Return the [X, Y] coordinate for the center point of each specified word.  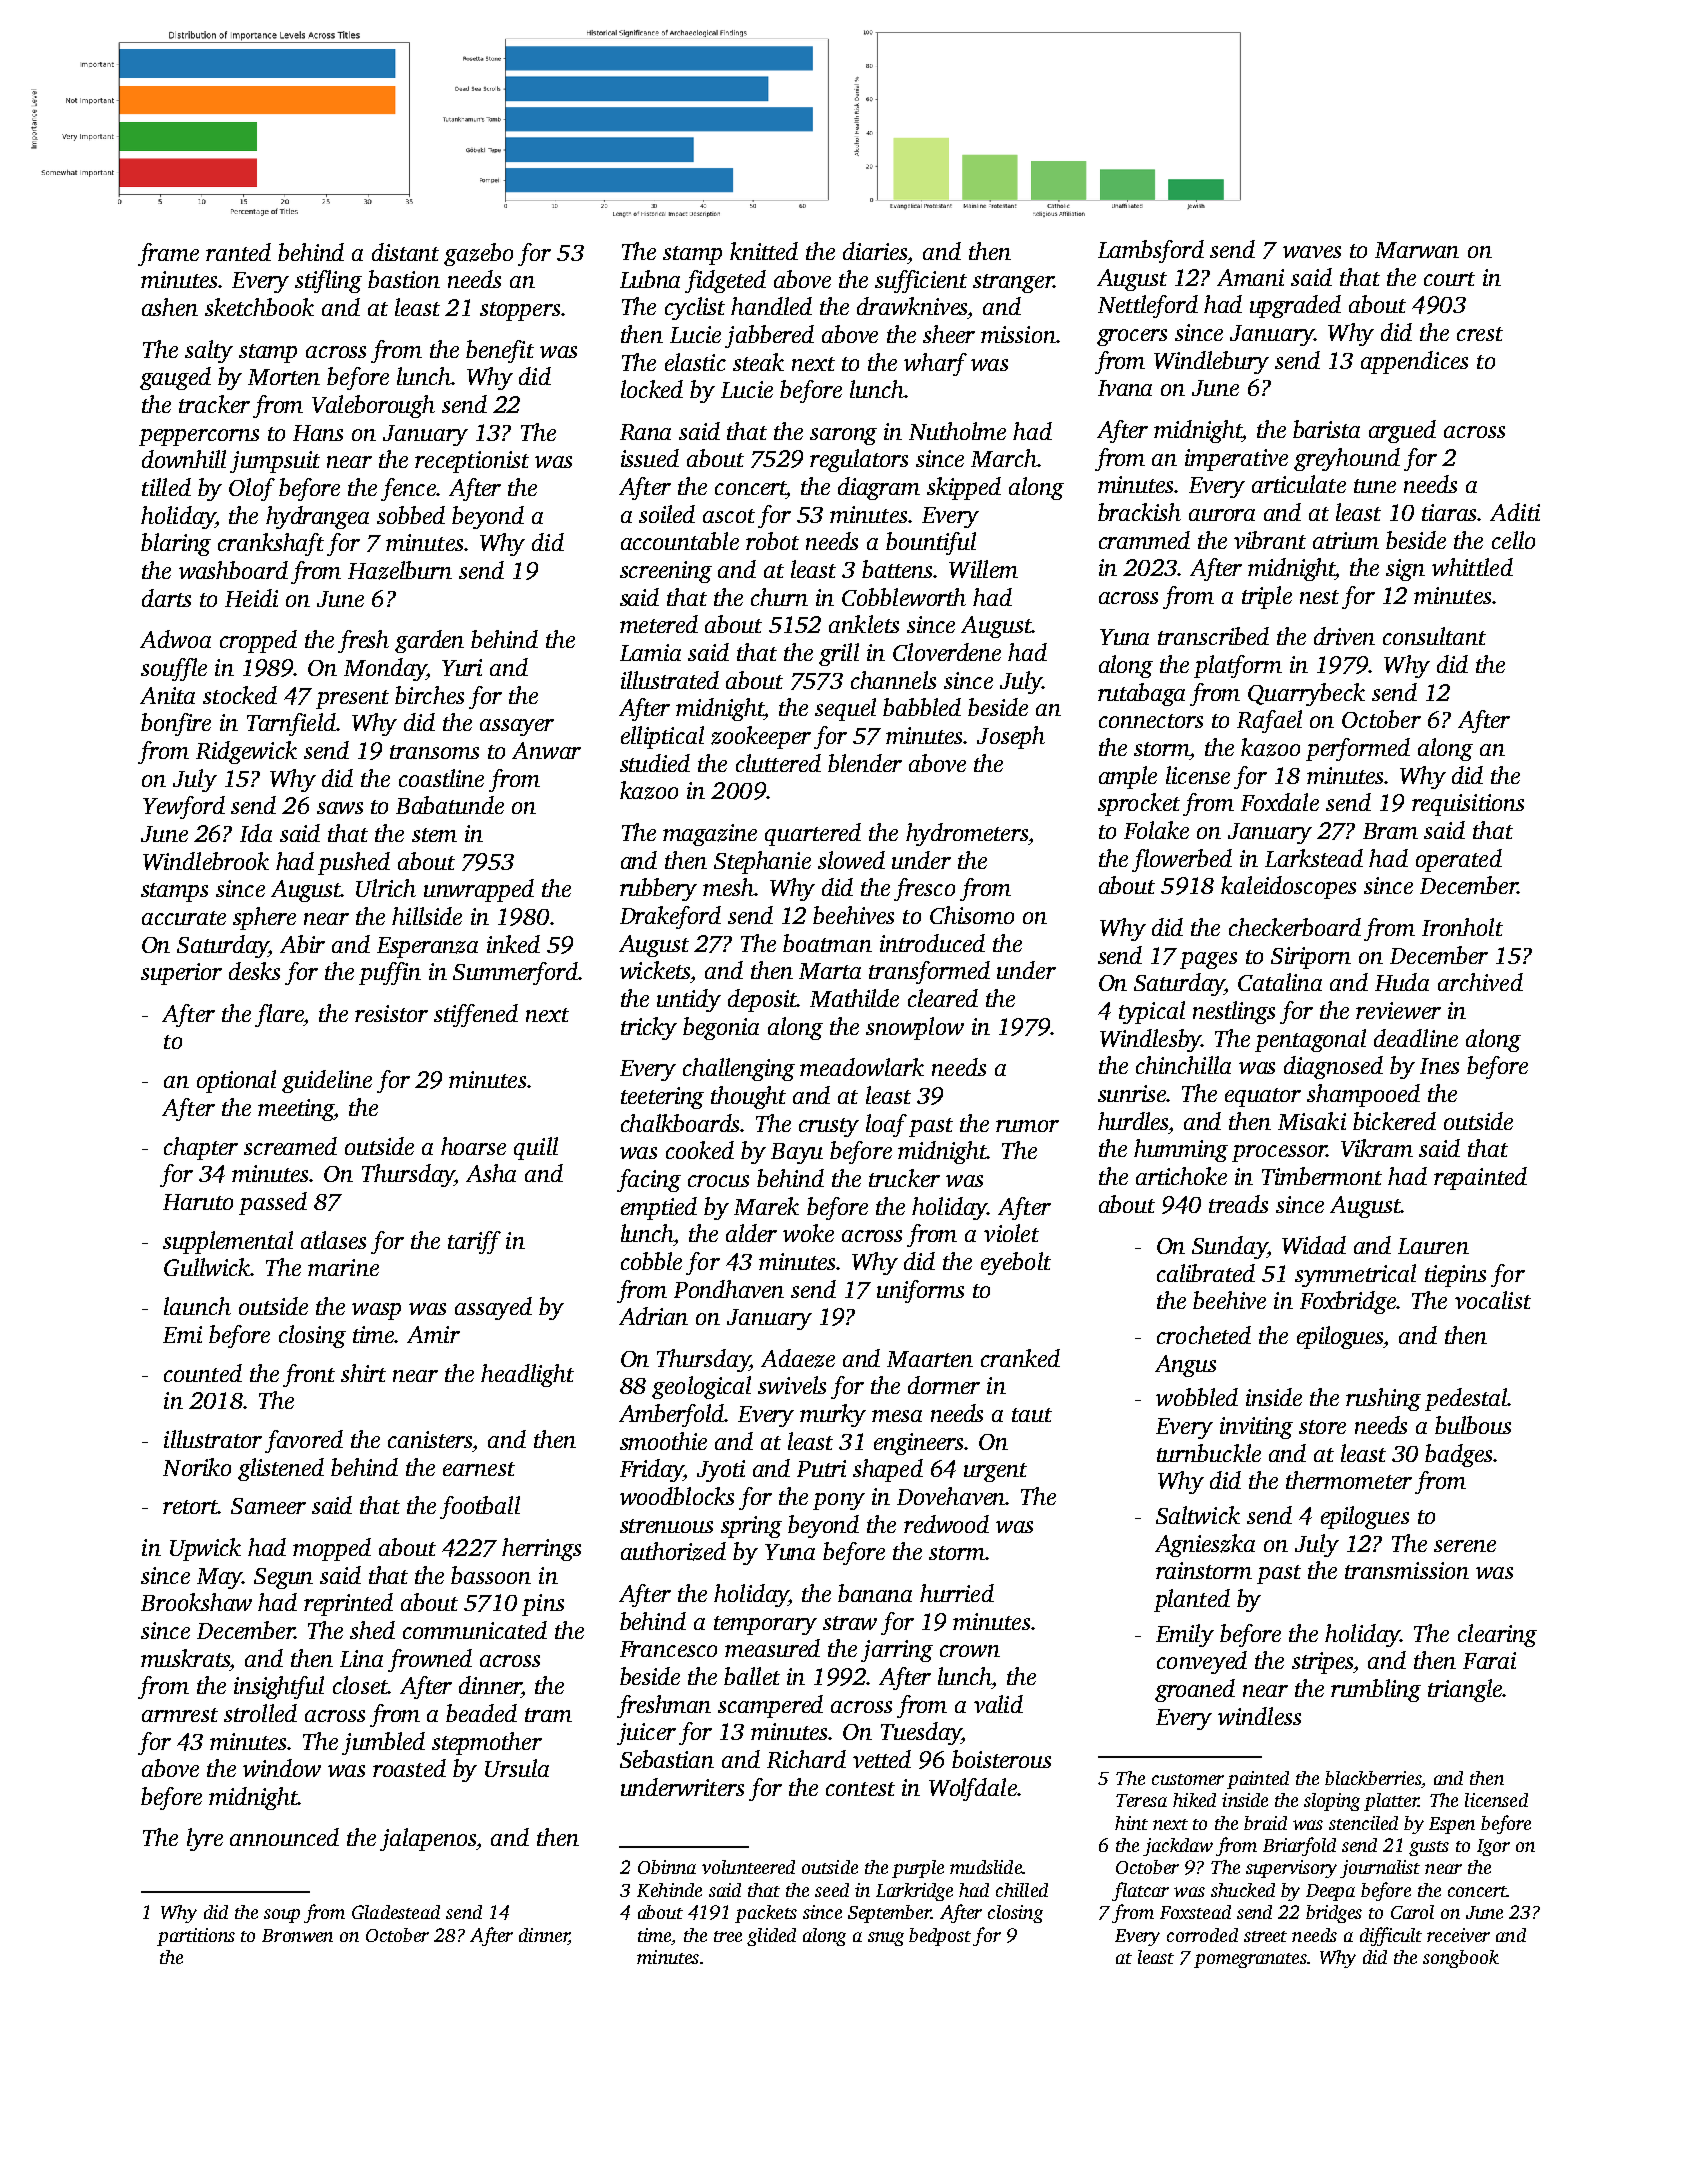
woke [808, 1233]
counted [203, 1373]
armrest [180, 1715]
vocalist [1493, 1300]
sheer [949, 334]
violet [1011, 1233]
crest [1480, 334]
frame [168, 254]
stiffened [476, 1015]
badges [1458, 1455]
